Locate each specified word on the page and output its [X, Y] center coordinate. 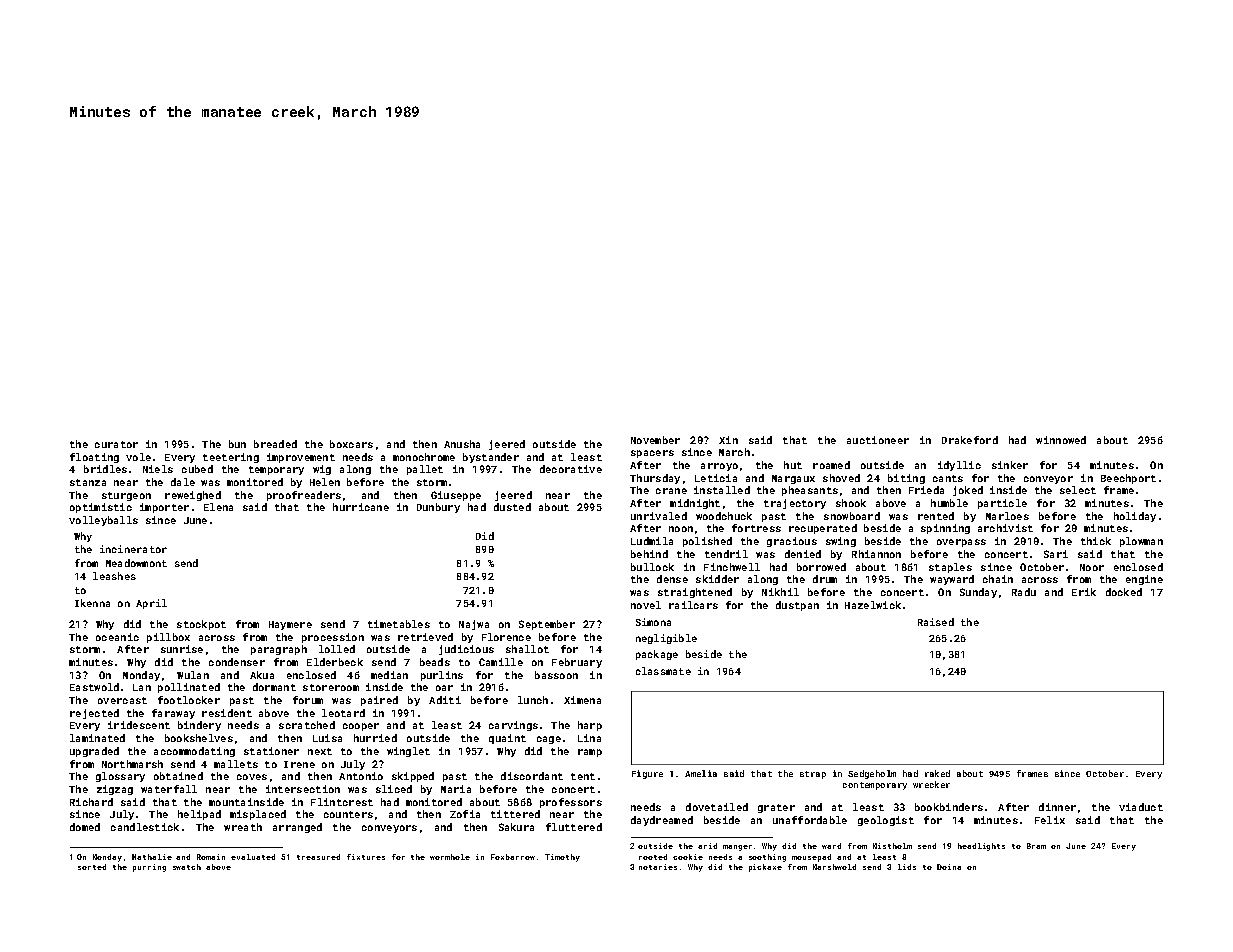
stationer [271, 751]
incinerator [133, 549]
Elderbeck [335, 662]
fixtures [366, 857]
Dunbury [438, 508]
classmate [663, 671]
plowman [1141, 542]
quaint [507, 739]
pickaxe [765, 868]
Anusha [462, 444]
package [657, 655]
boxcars [351, 444]
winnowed [1061, 440]
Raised [936, 622]
